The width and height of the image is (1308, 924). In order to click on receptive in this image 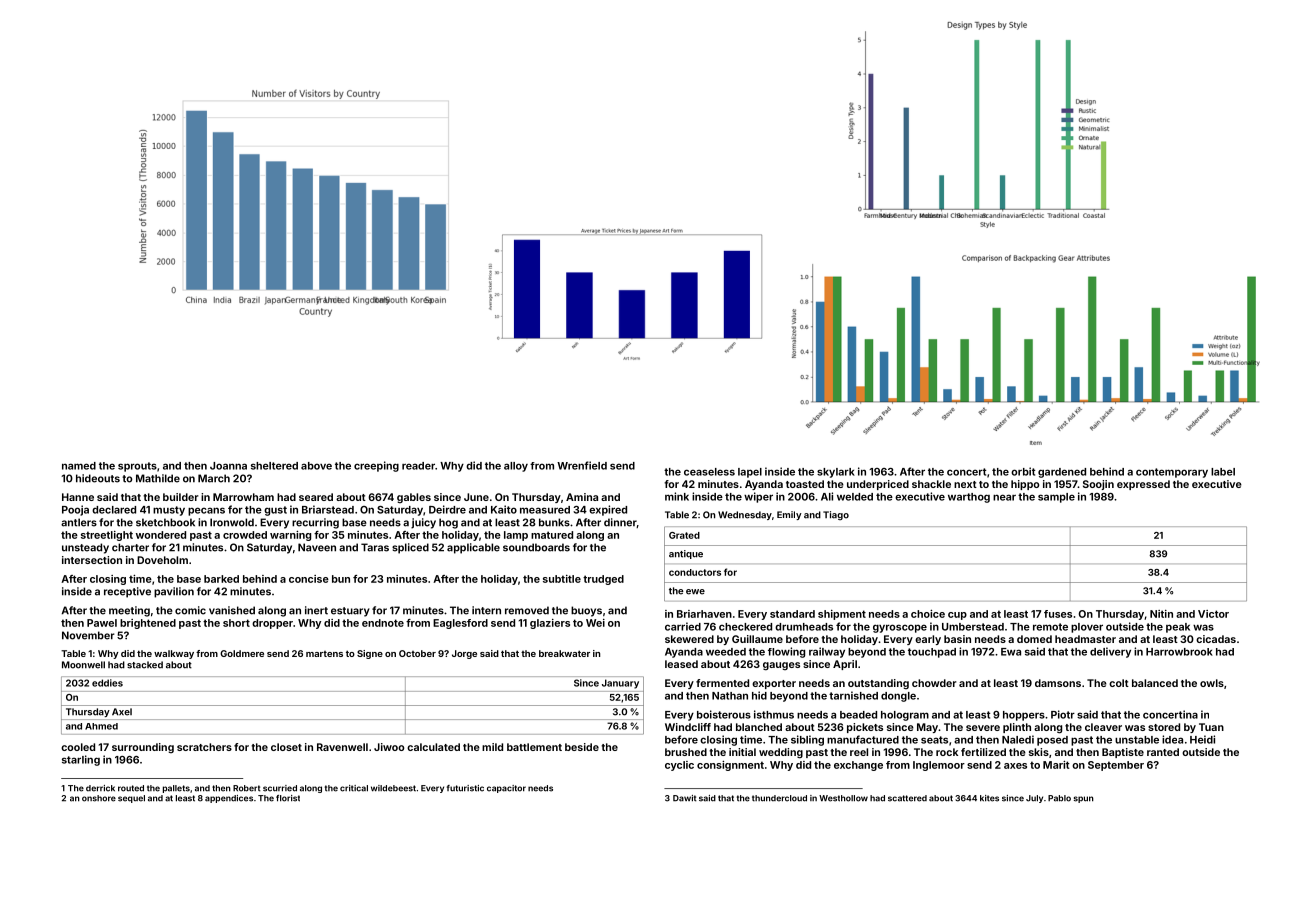, I will do `click(127, 592)`.
